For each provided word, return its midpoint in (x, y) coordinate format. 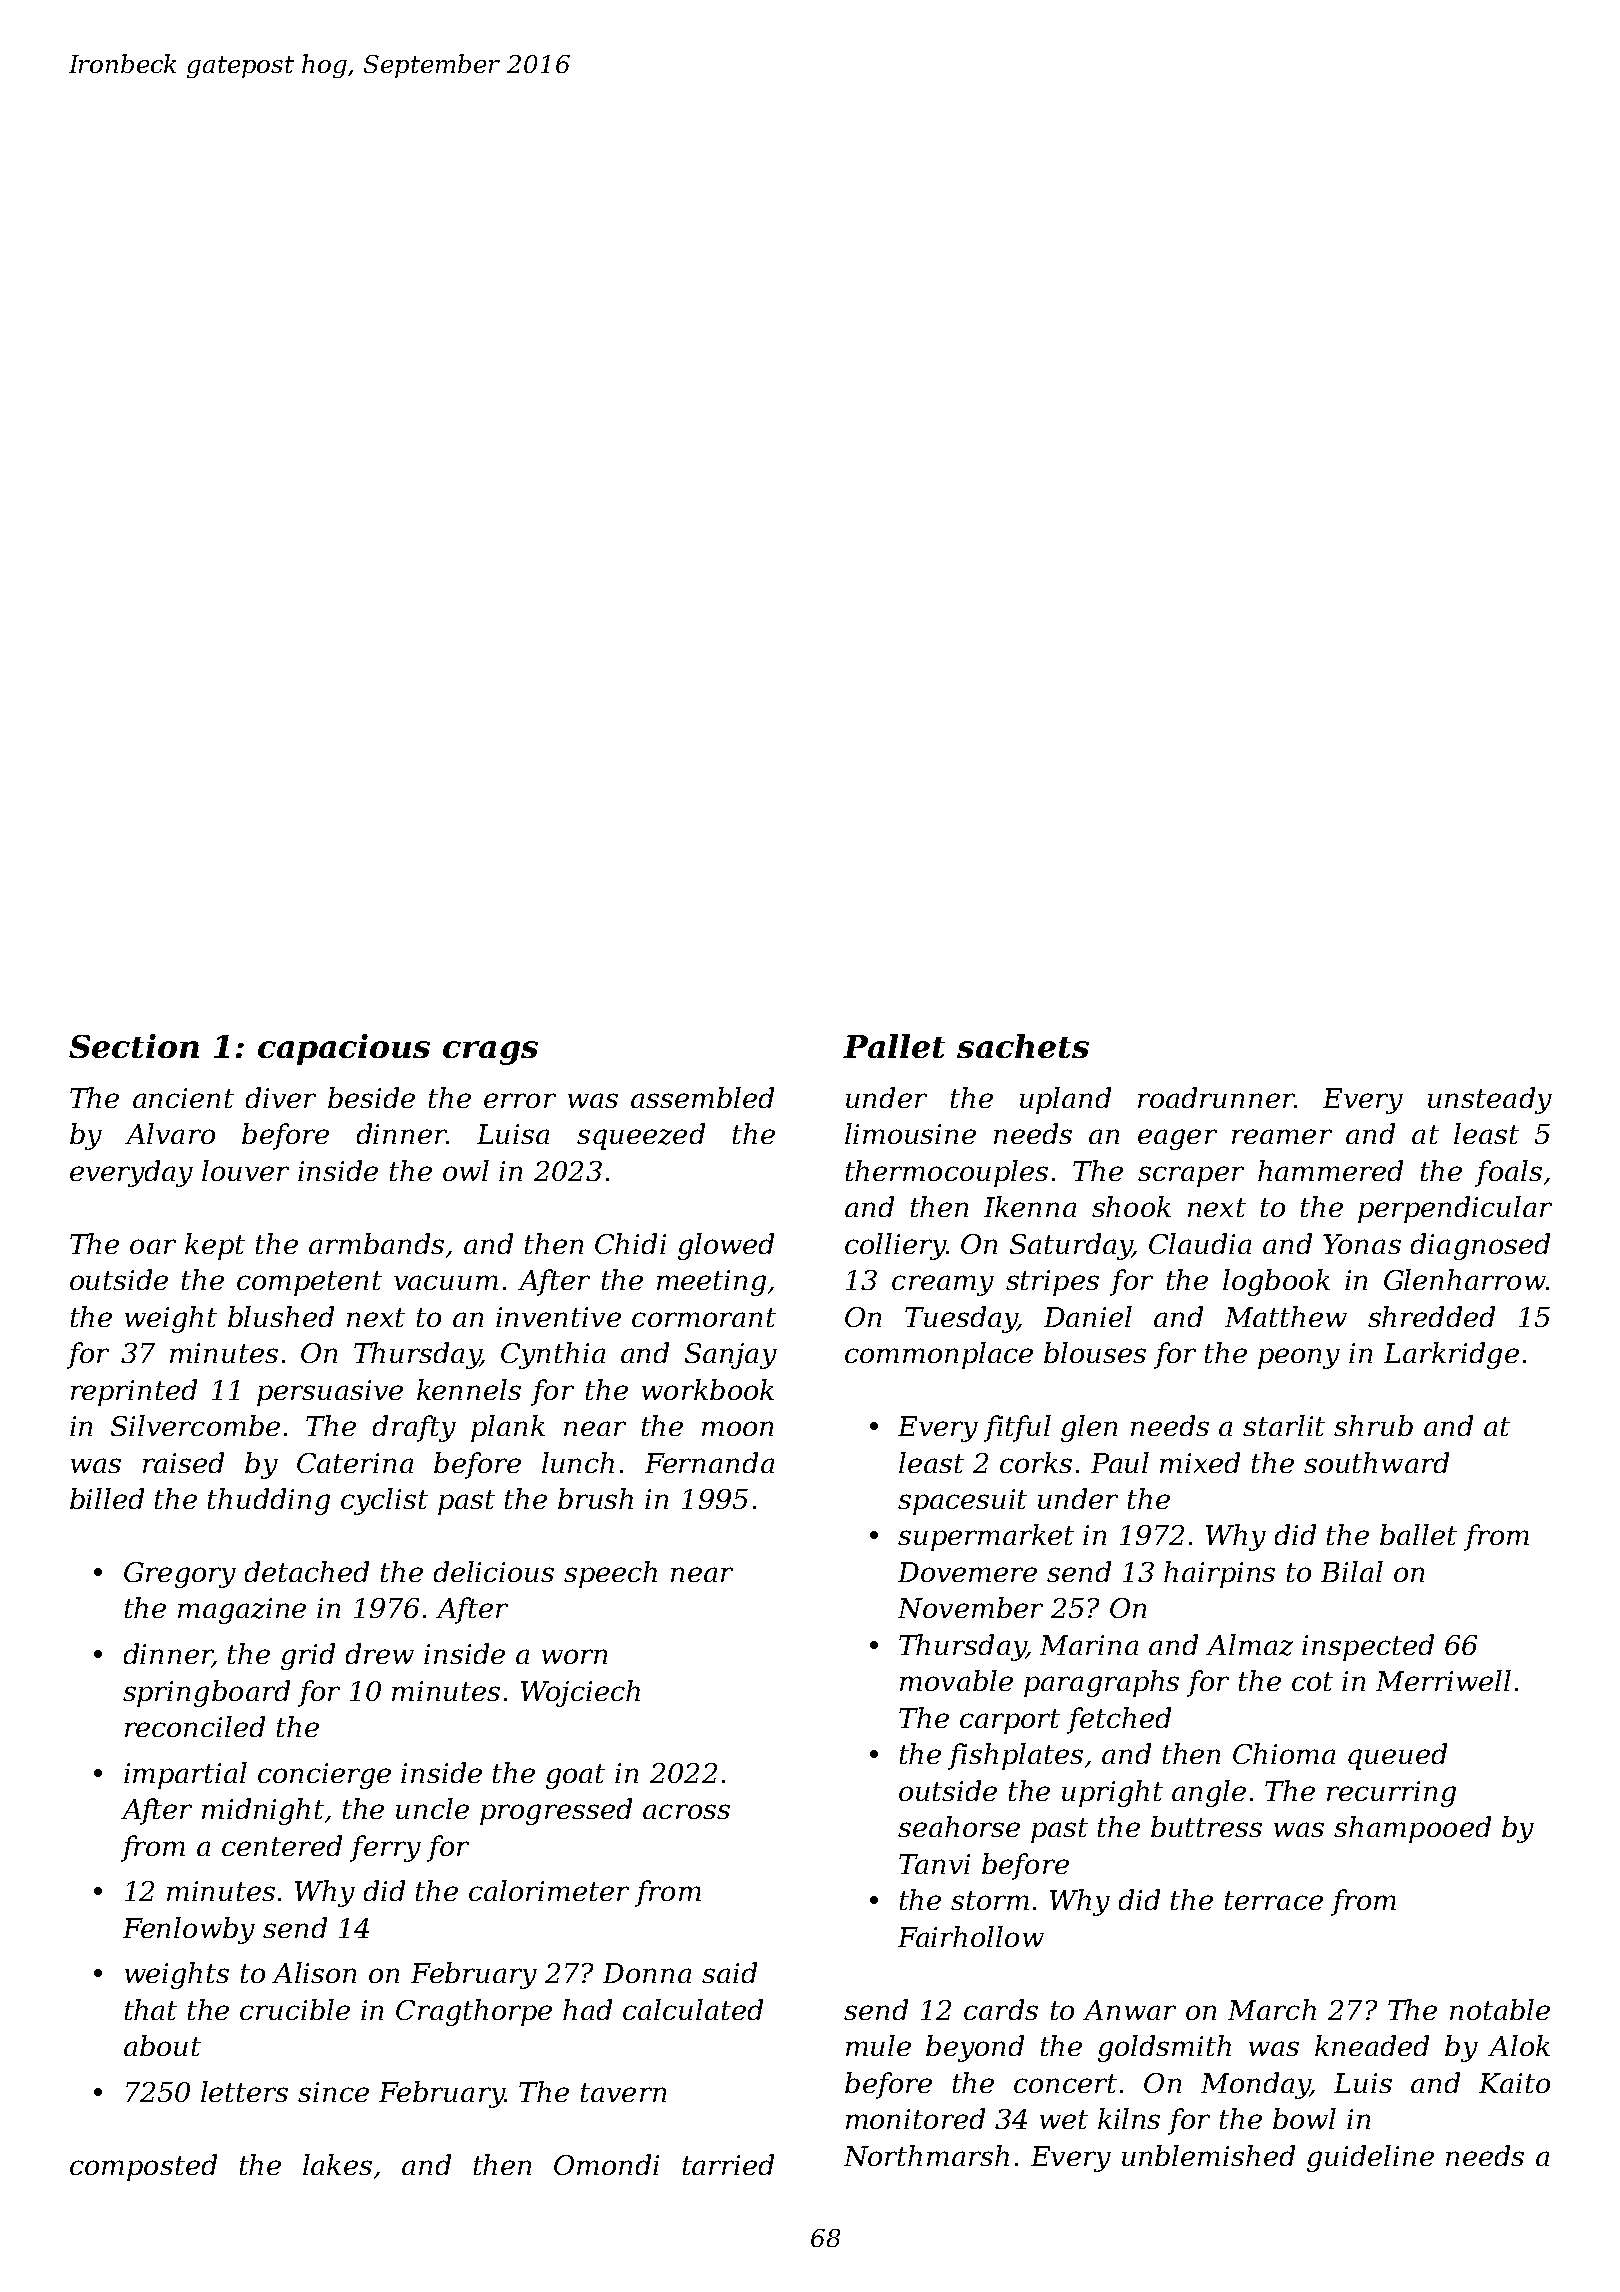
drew (380, 1653)
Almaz (1249, 1645)
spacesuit (962, 1502)
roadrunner (1216, 1097)
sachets (1023, 1046)
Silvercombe (195, 1425)
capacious (344, 1049)
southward (1376, 1462)
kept (215, 1246)
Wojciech (580, 1693)
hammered (1330, 1170)
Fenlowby (189, 1930)
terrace (1274, 1900)
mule (878, 2045)
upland (1065, 1100)
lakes (337, 2164)
